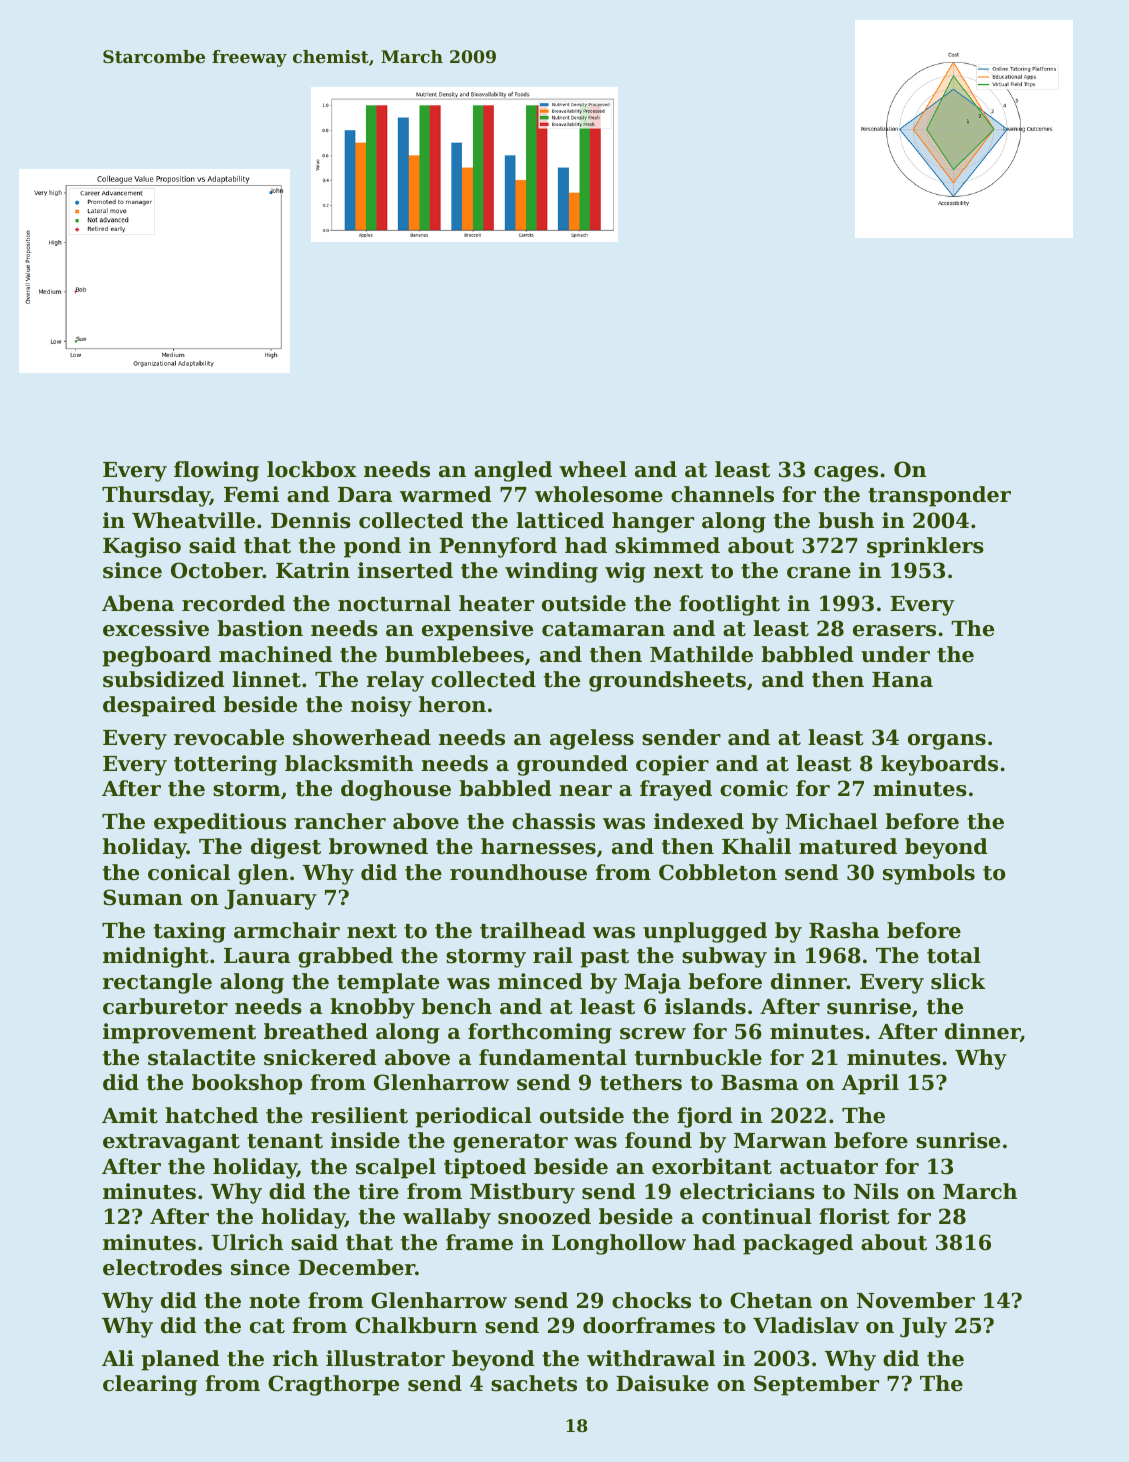 This image has height=1462, width=1129. Describe the element at coordinates (662, 1383) in the image. I see `Daisuke` at that location.
